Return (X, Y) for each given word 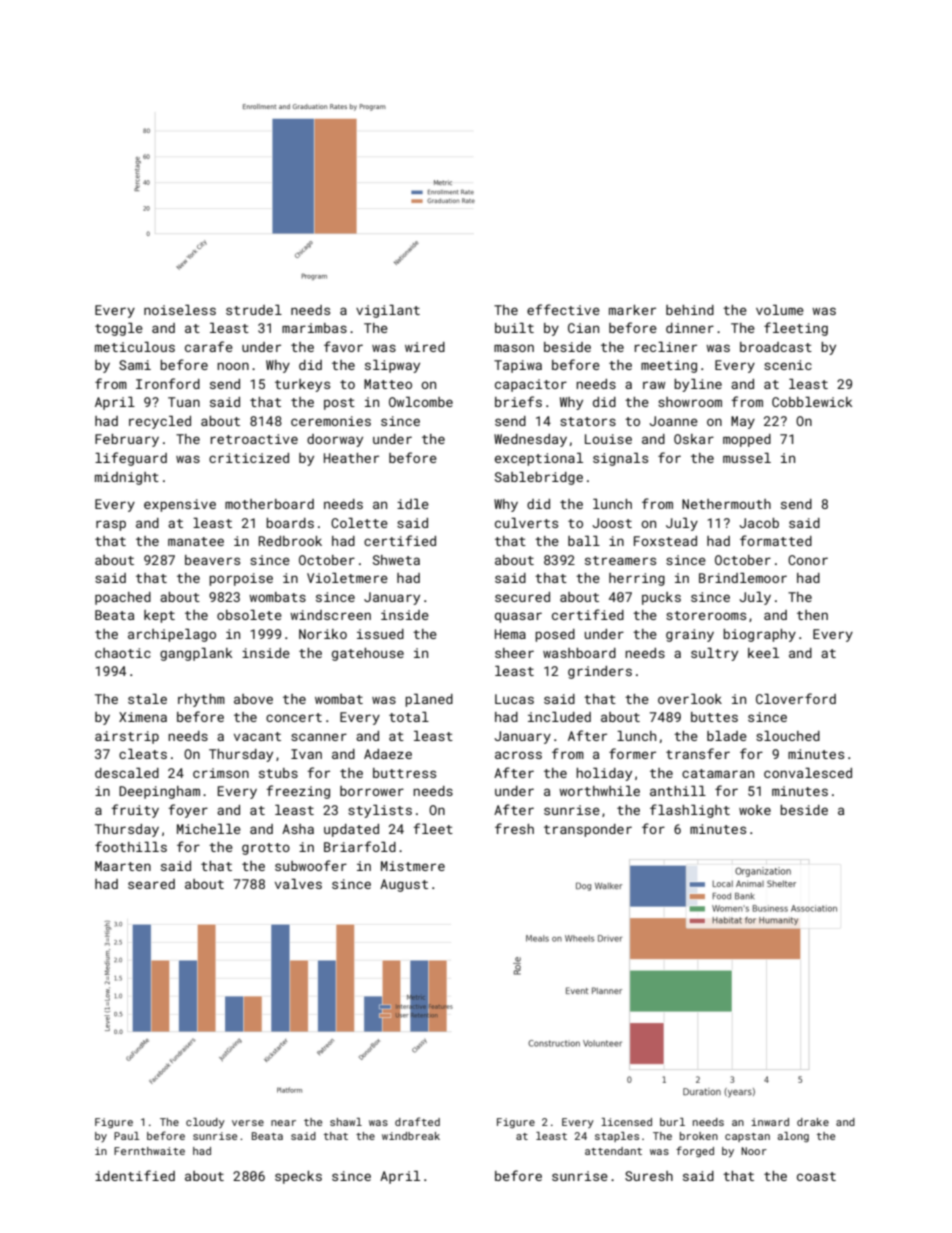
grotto (266, 849)
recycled (160, 422)
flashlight (690, 811)
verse (248, 1123)
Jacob (759, 523)
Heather (351, 458)
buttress (404, 773)
